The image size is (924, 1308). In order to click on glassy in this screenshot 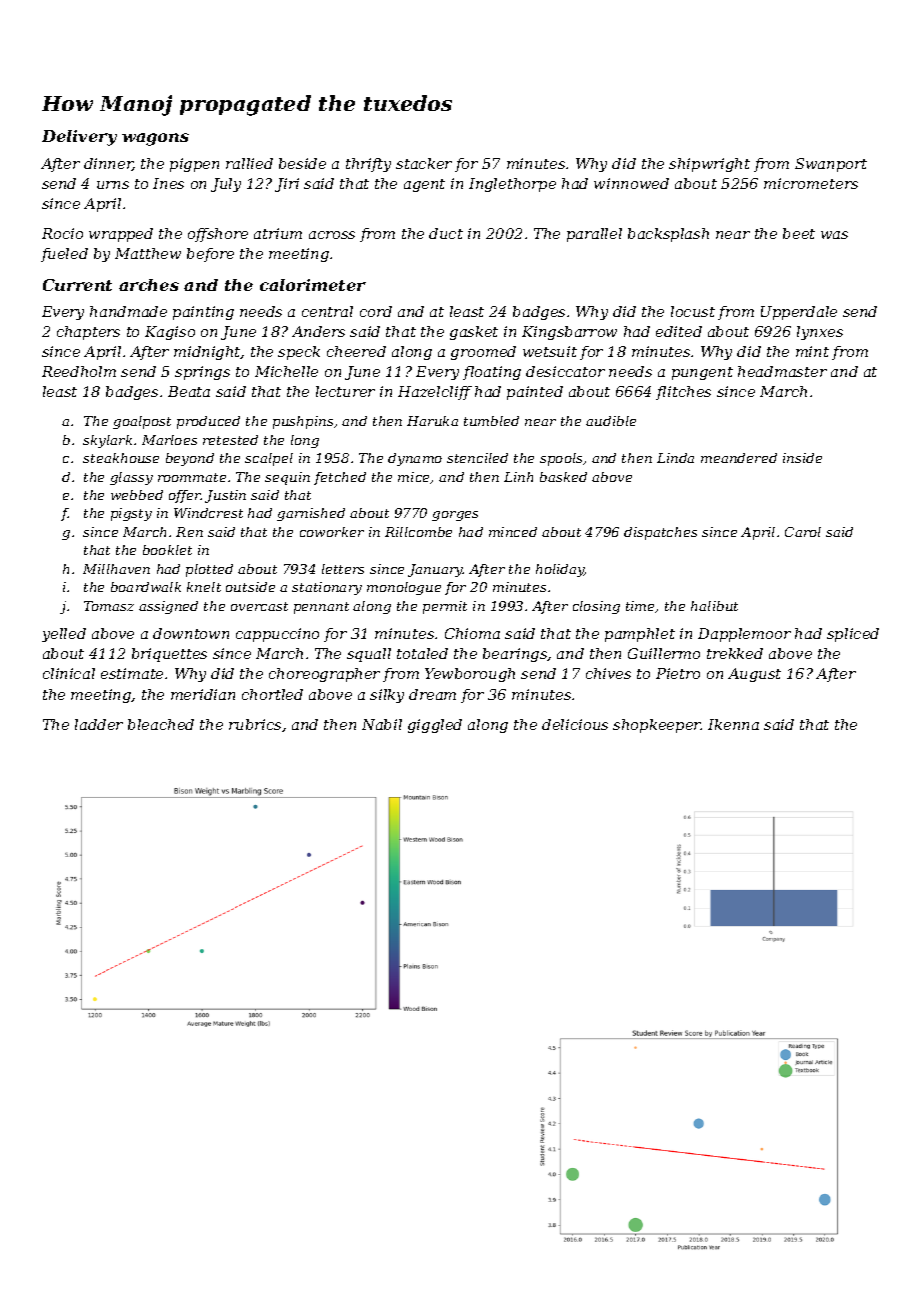, I will do `click(131, 478)`.
